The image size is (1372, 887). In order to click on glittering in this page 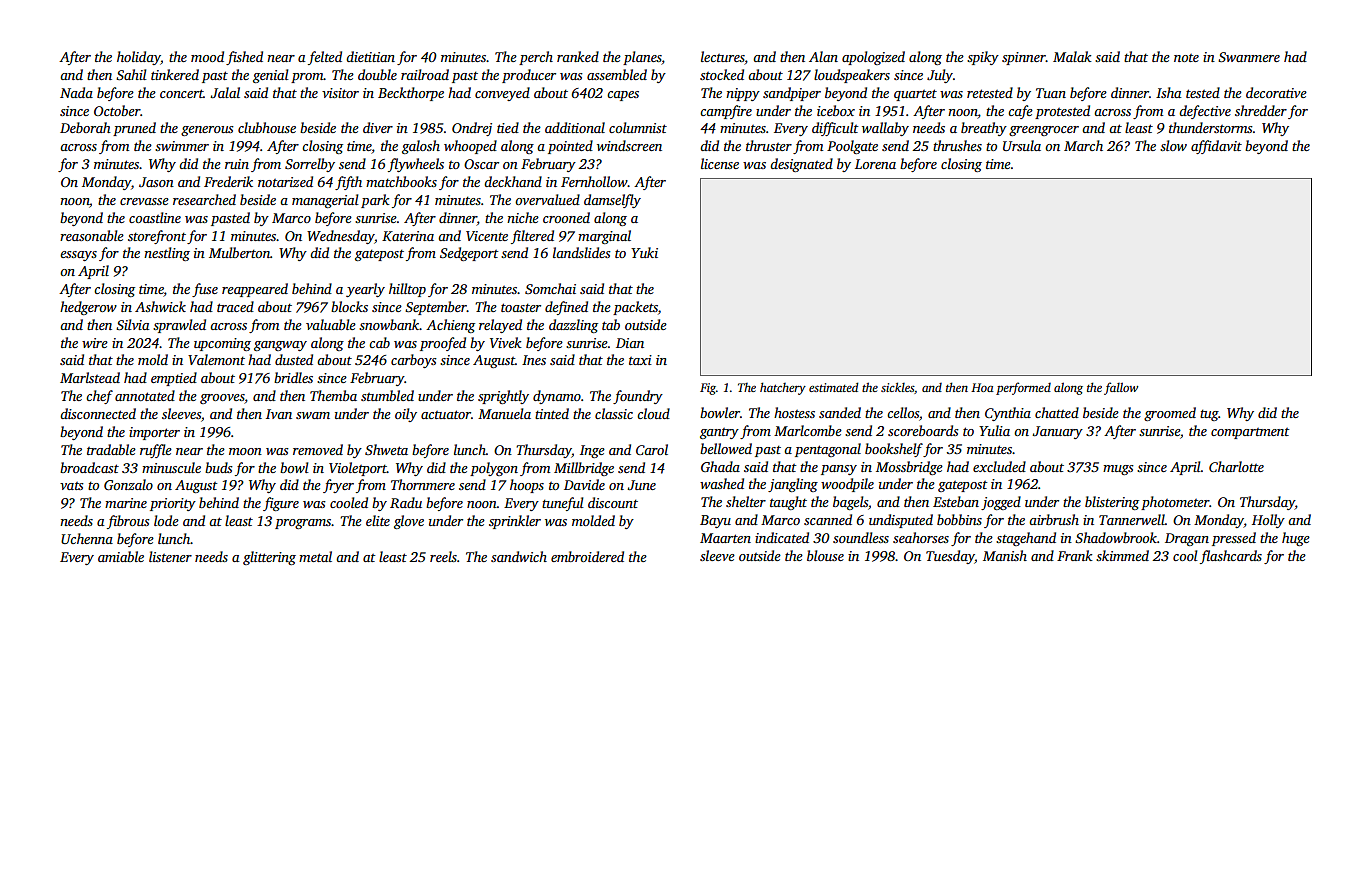, I will do `click(269, 558)`.
